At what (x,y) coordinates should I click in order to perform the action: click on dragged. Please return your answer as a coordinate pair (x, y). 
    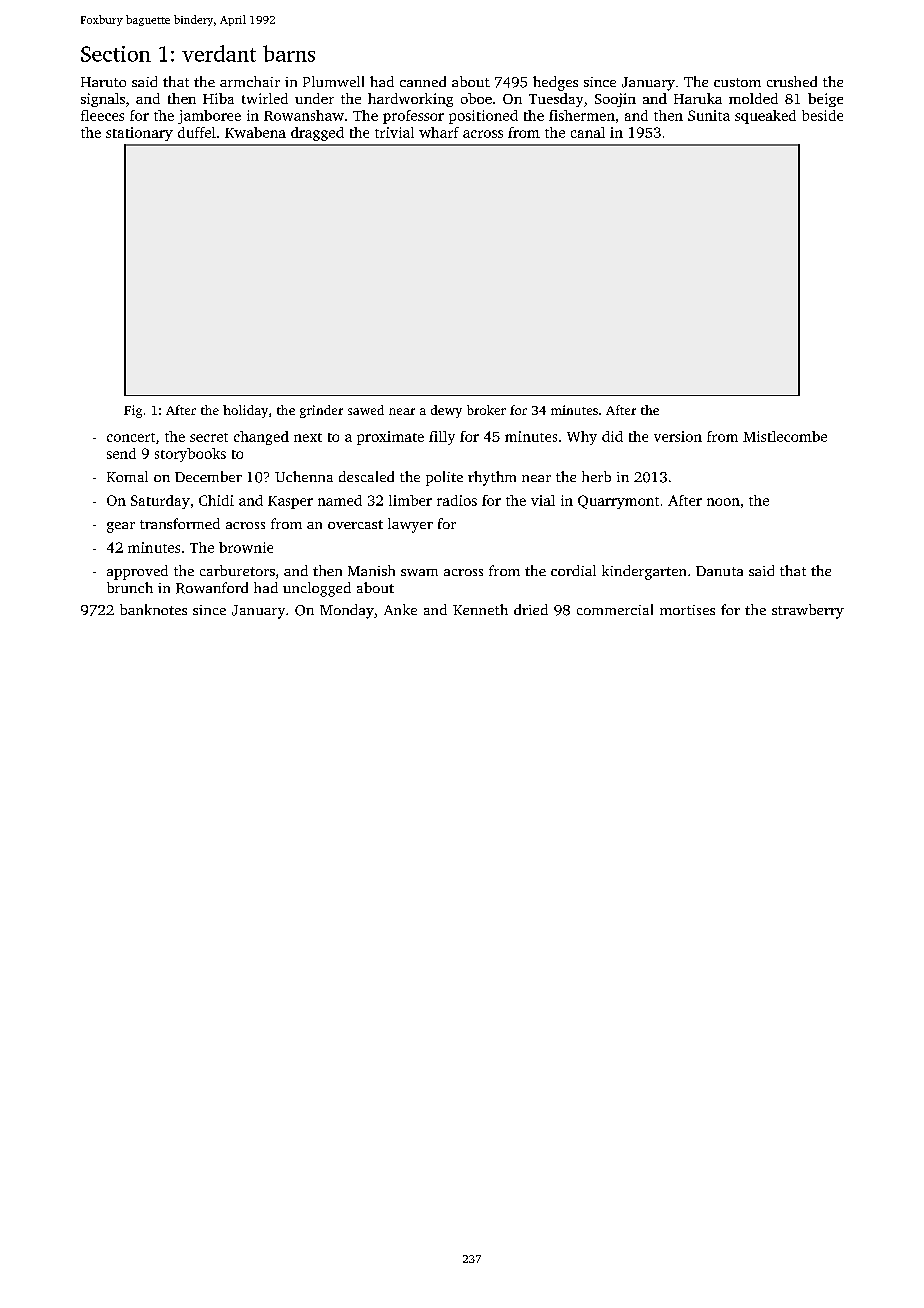
    Looking at the image, I should click on (317, 134).
